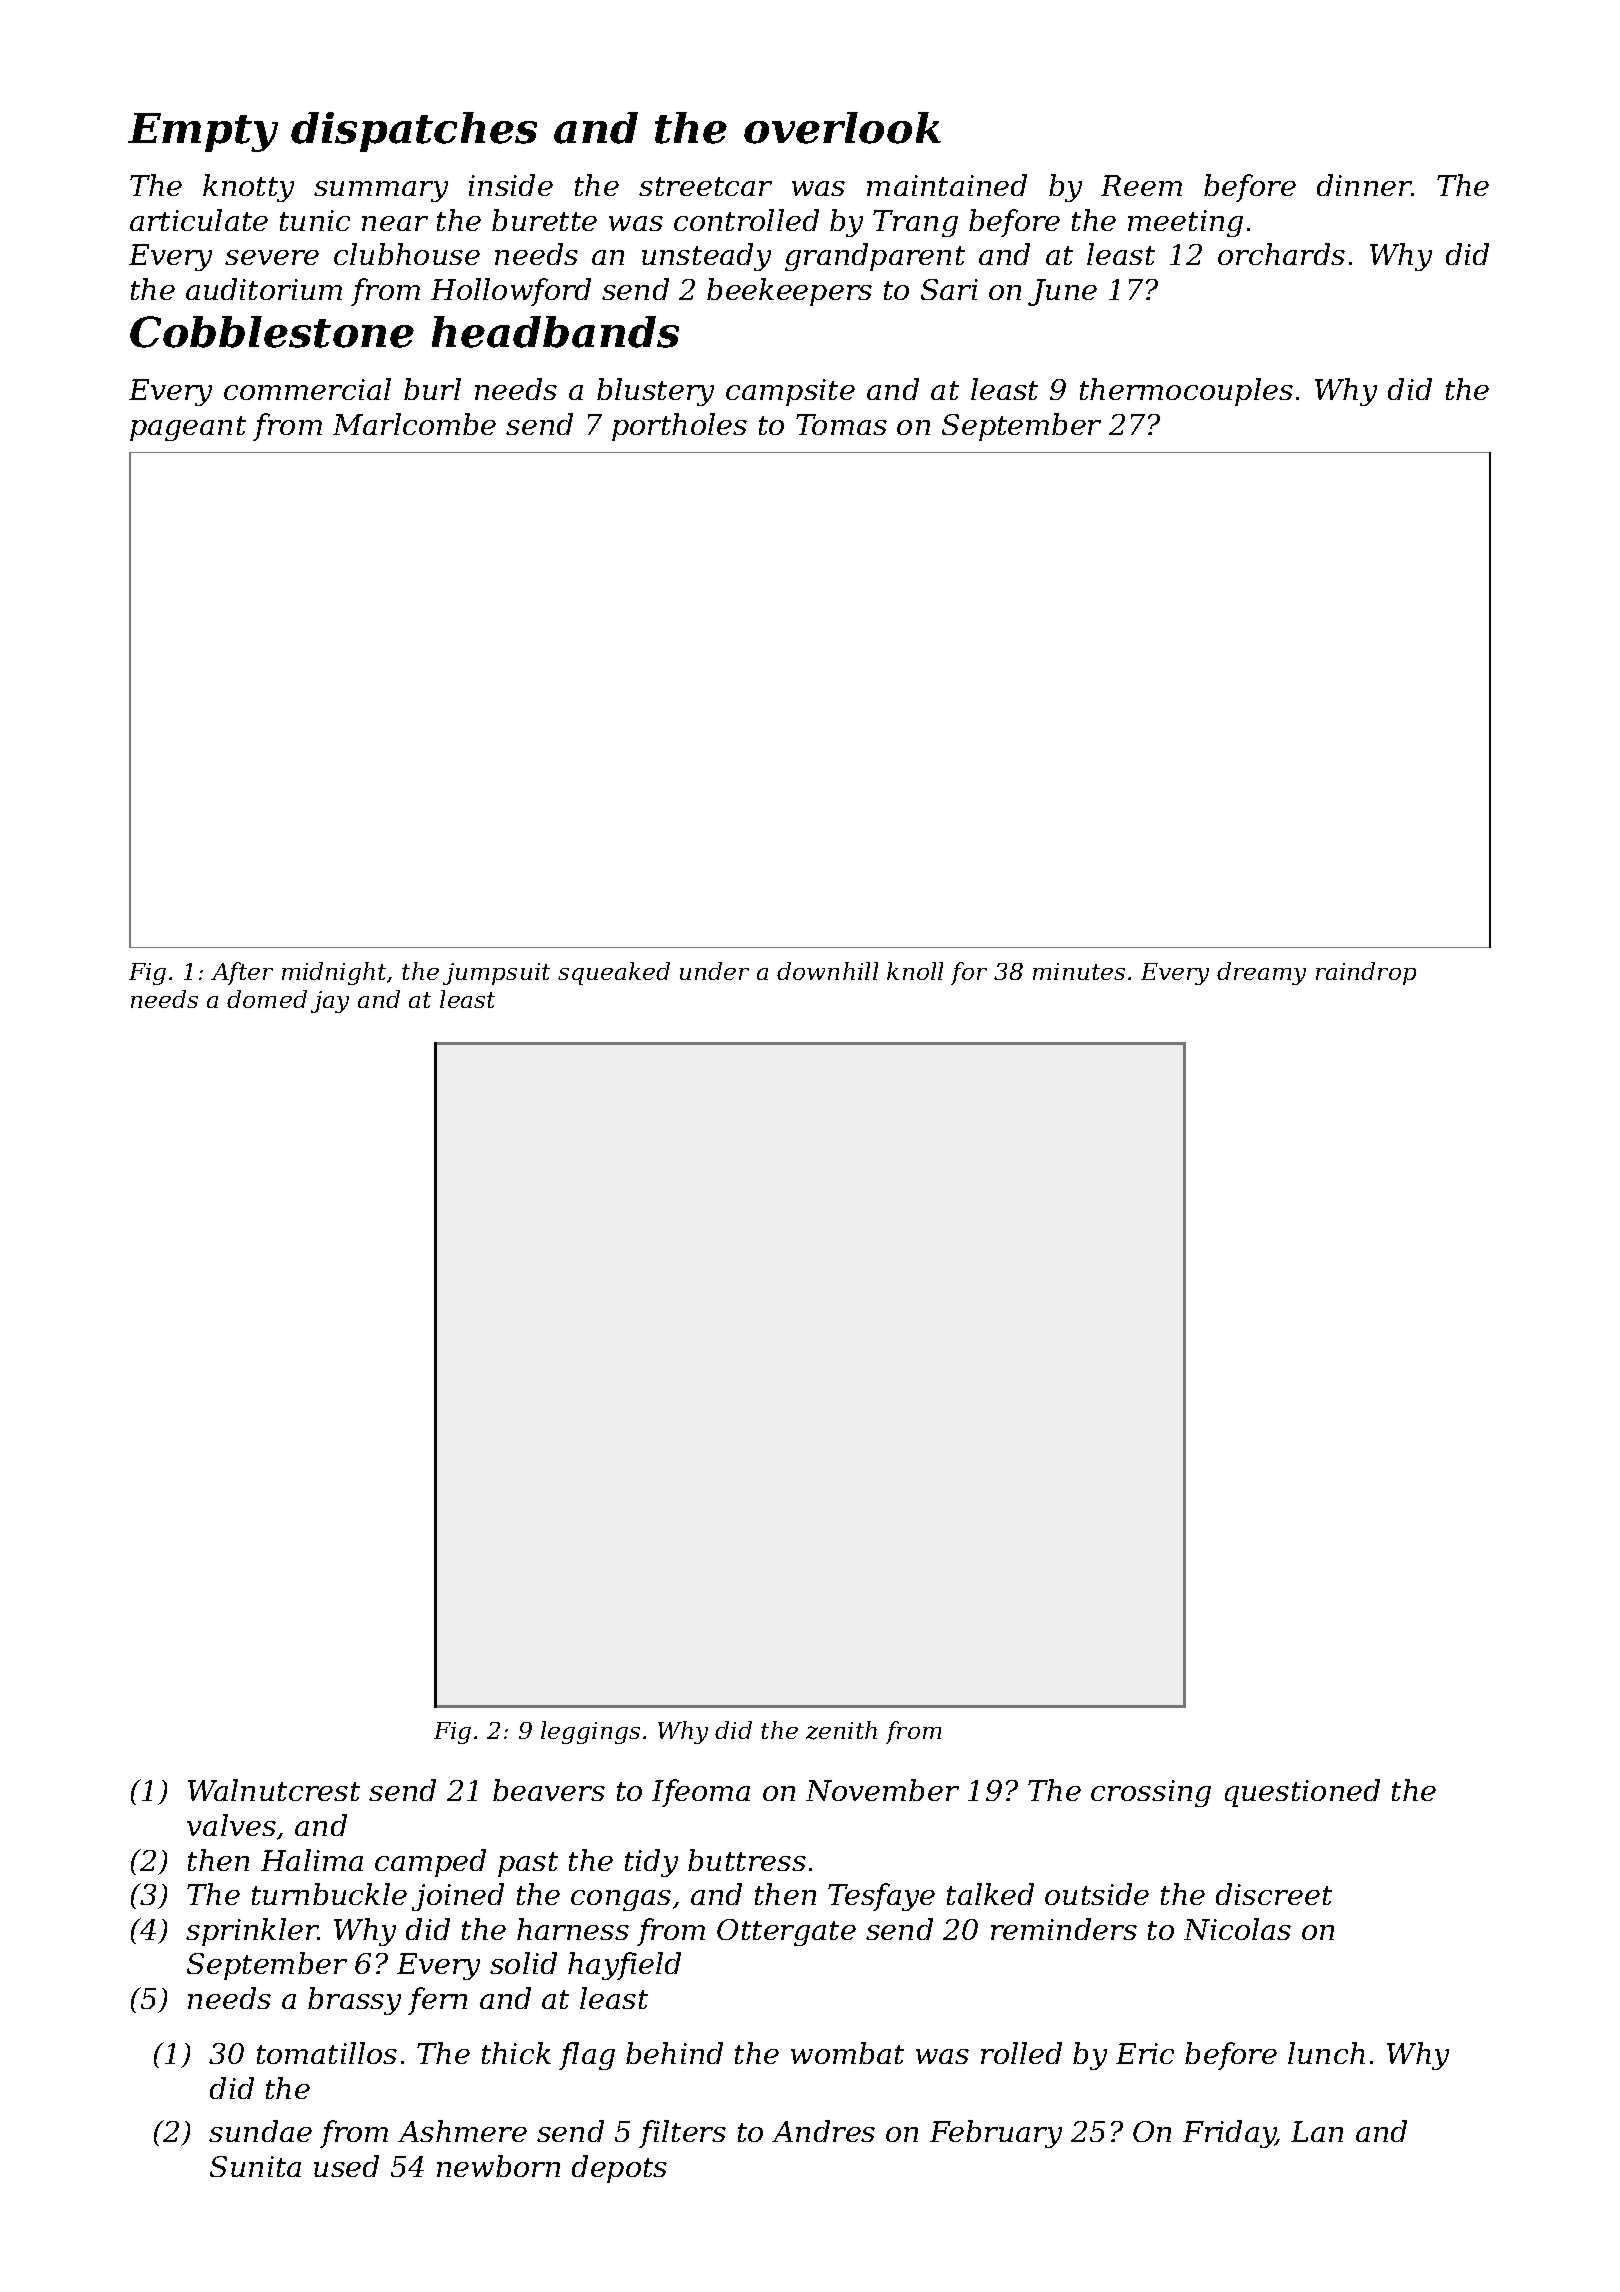  I want to click on Sunita, so click(255, 2166).
